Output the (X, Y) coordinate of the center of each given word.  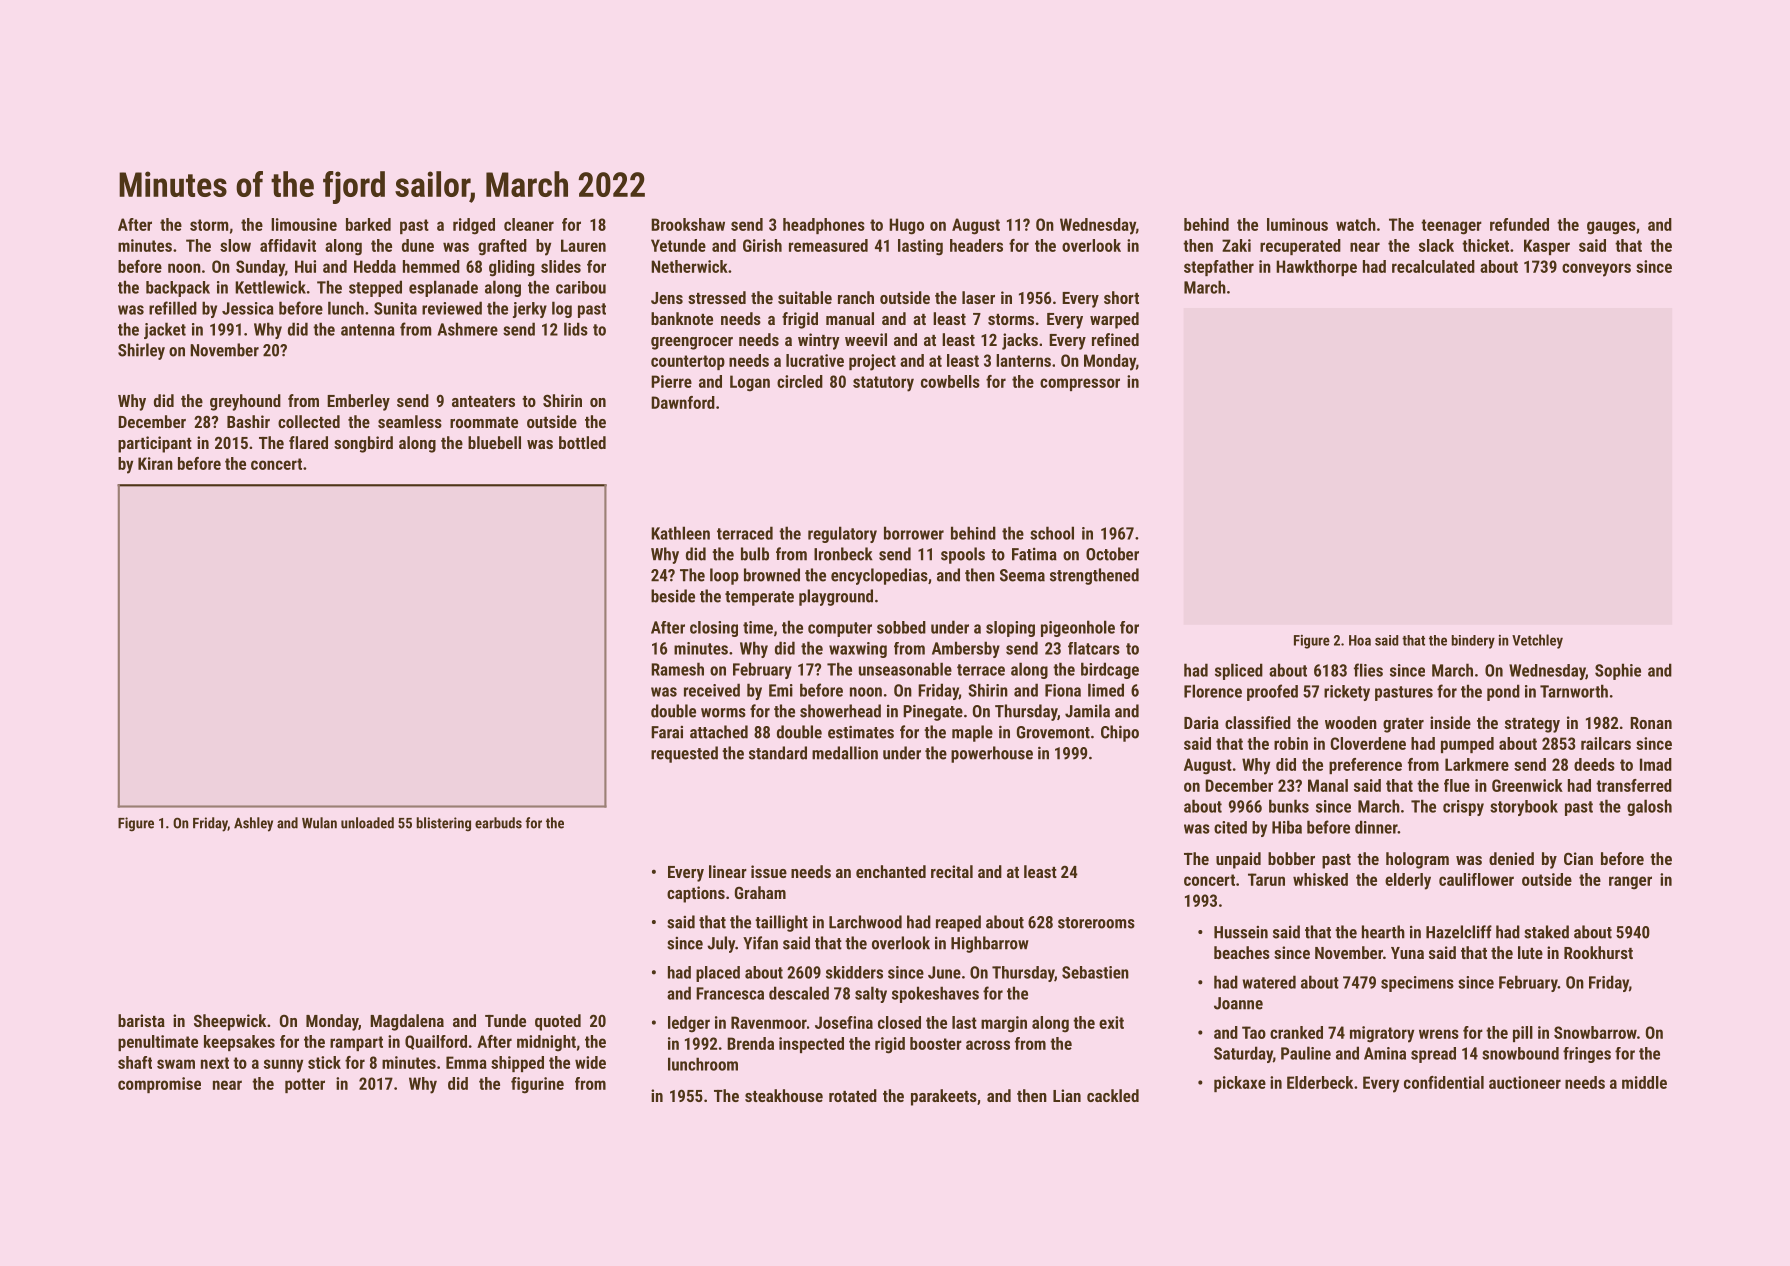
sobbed (901, 627)
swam (176, 1064)
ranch (856, 297)
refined (1115, 339)
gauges (1611, 228)
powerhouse (992, 754)
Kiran (155, 463)
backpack (178, 289)
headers (976, 245)
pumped (1467, 745)
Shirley (141, 351)
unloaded (367, 823)
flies (1368, 670)
